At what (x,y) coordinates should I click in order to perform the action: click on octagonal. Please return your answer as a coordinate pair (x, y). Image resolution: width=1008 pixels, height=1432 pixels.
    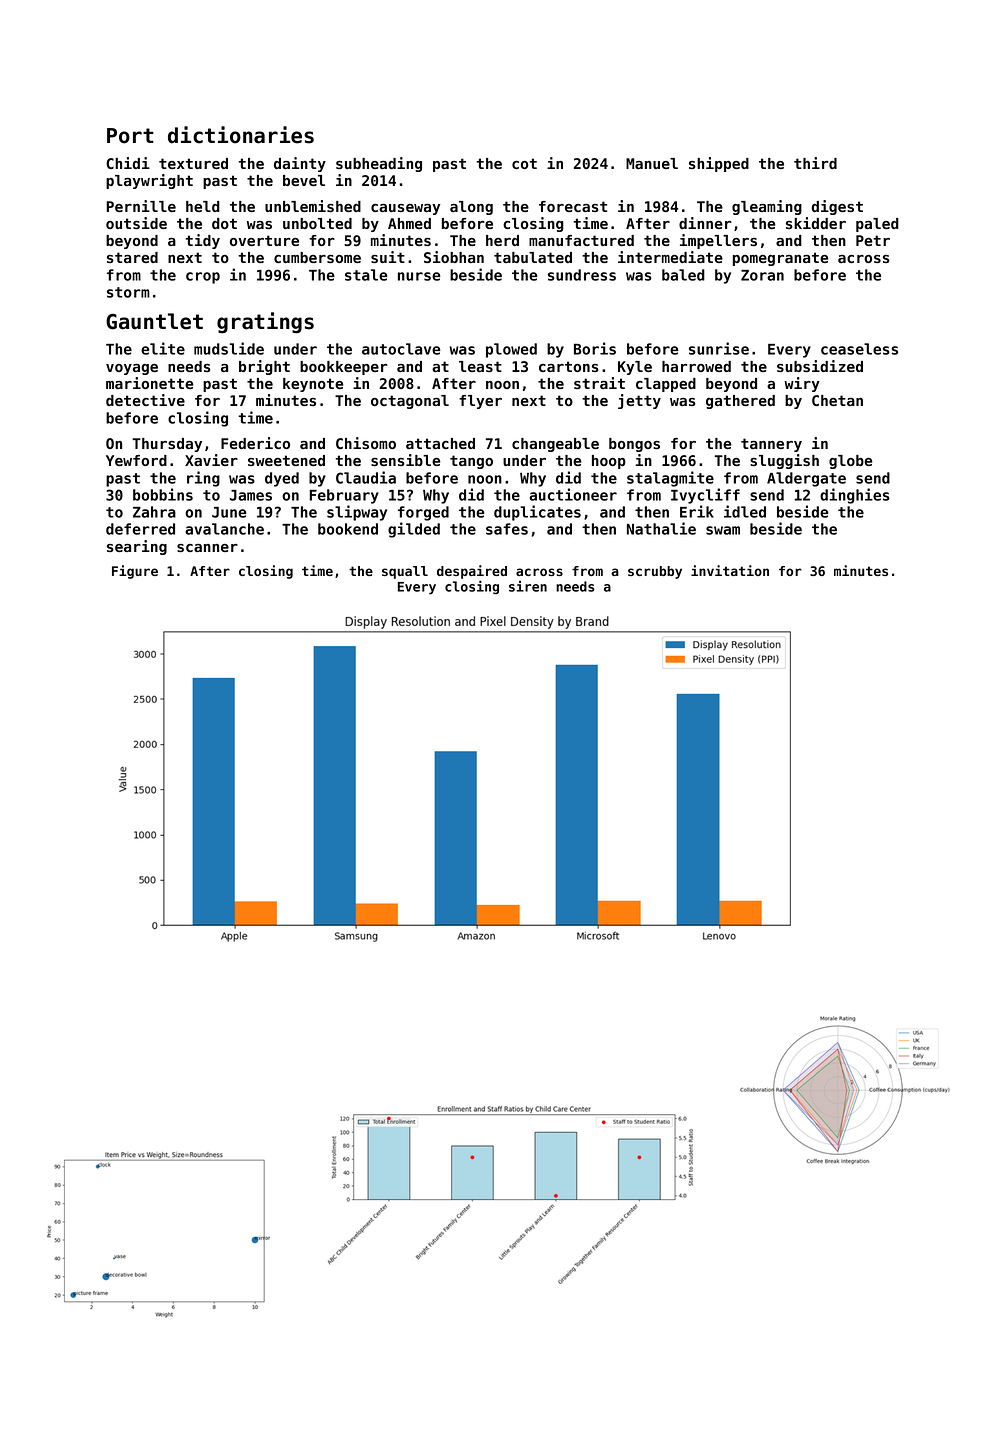
    Looking at the image, I should click on (410, 402).
